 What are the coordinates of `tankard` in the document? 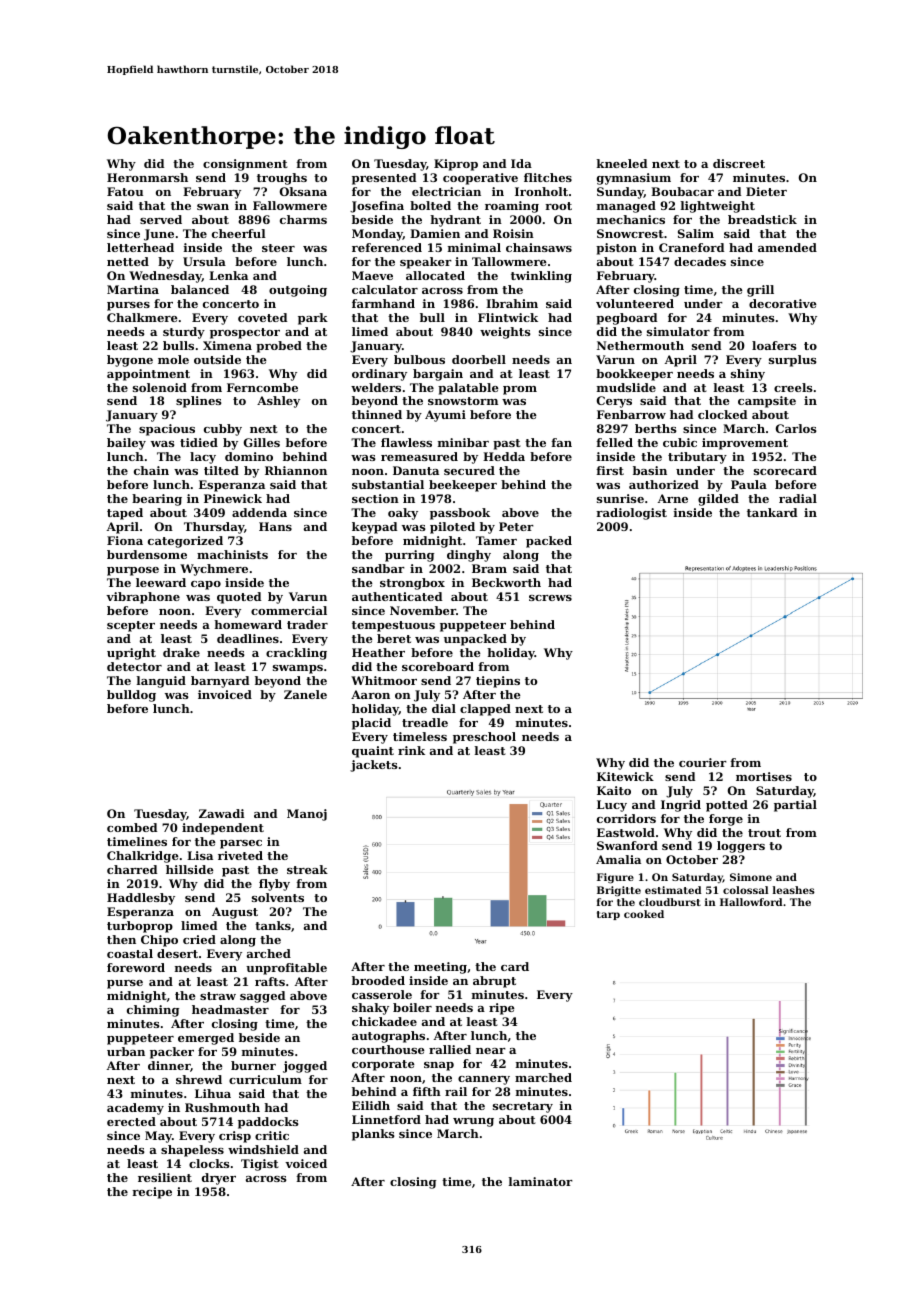 It's located at (772, 512).
